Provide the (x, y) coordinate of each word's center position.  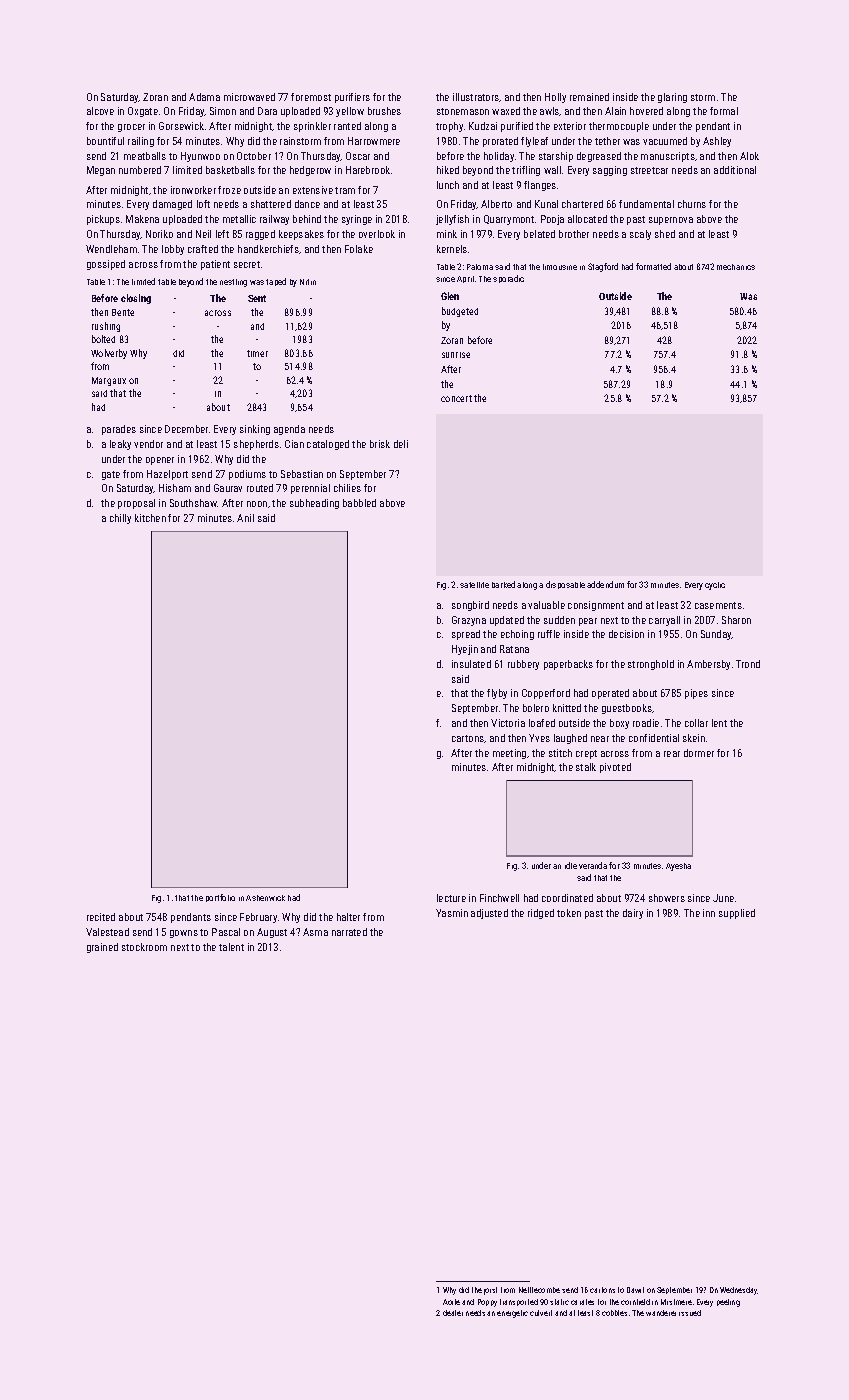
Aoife (451, 1302)
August (272, 933)
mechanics (736, 267)
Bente (123, 312)
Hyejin (465, 650)
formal (724, 111)
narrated (349, 932)
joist (490, 1291)
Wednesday (739, 1291)
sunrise (456, 355)
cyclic (715, 586)
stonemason (463, 111)
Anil (245, 518)
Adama (204, 97)
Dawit (635, 1290)
